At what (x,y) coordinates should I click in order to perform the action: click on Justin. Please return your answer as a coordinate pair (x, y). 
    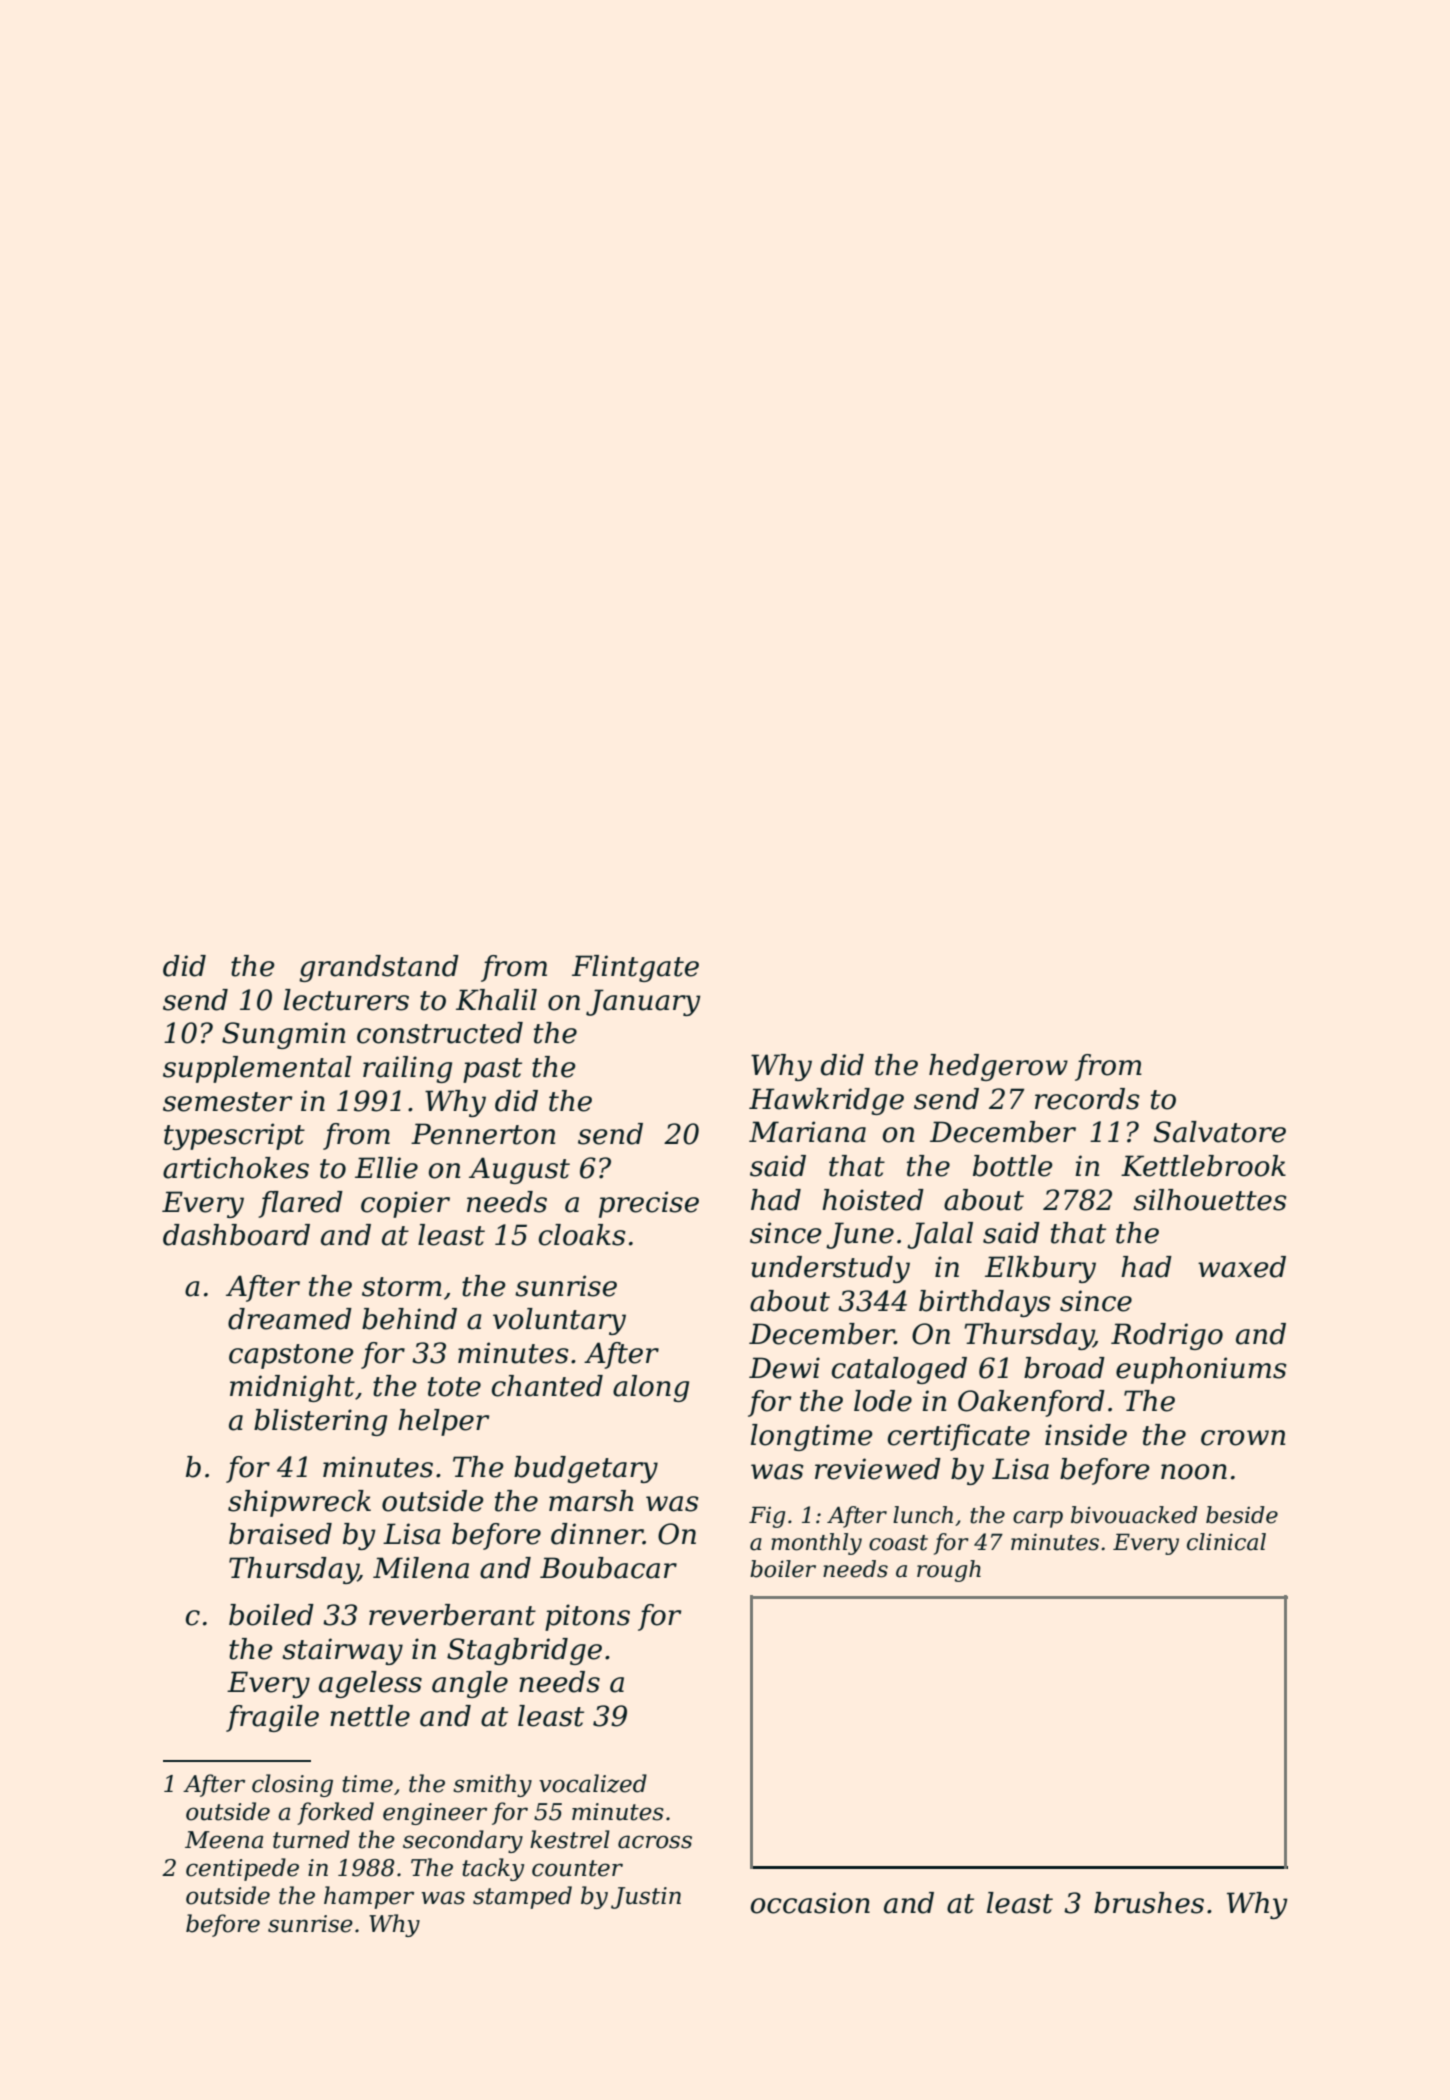
    Looking at the image, I should click on (646, 1898).
